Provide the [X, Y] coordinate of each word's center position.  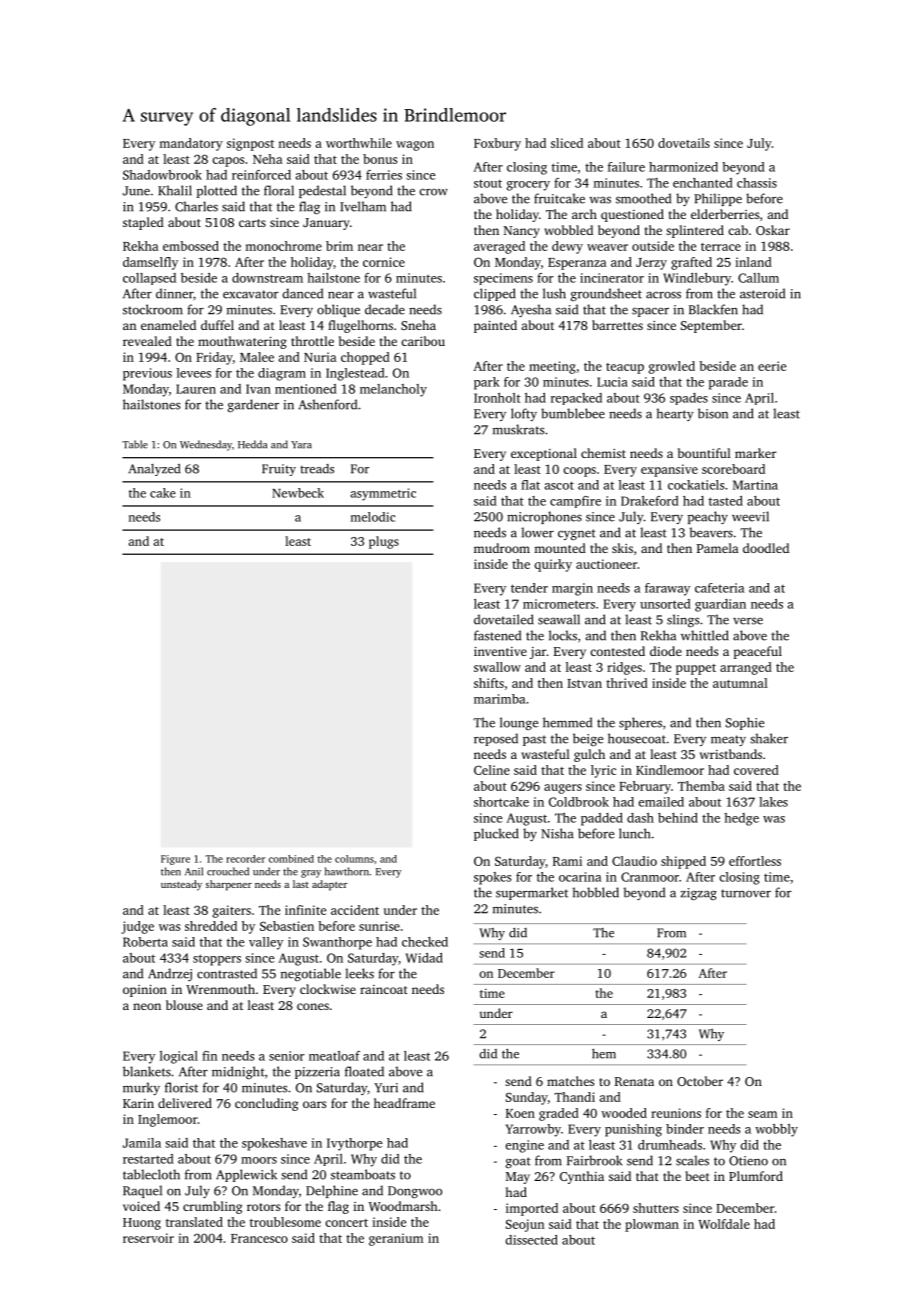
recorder [245, 859]
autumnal [740, 683]
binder [685, 1129]
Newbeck [298, 493]
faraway [667, 589]
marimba [499, 699]
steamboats [363, 1174]
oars [314, 1104]
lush [554, 293]
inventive [500, 651]
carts [252, 223]
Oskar [773, 230]
